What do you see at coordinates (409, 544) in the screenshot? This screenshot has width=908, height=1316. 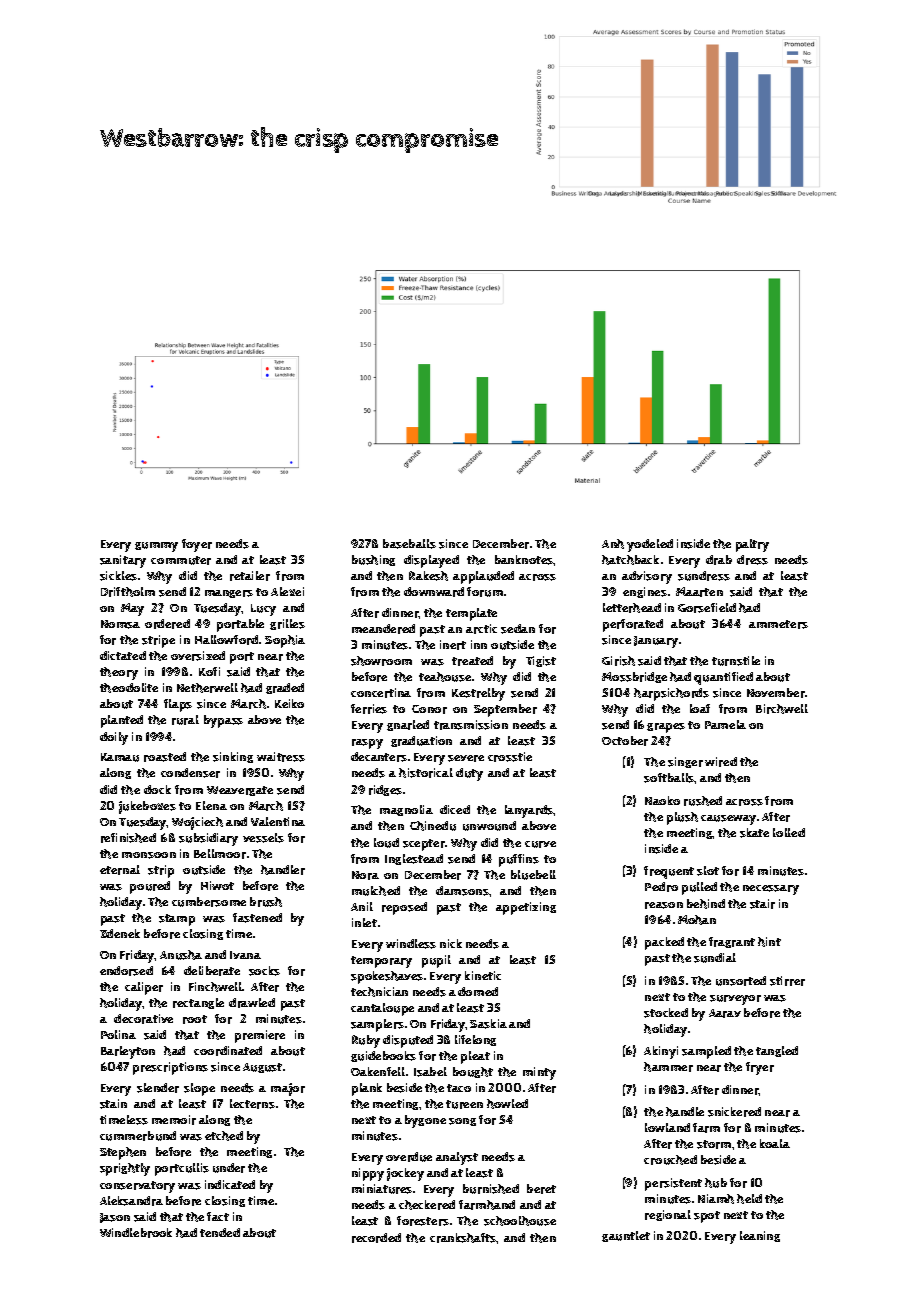 I see `baseballs` at bounding box center [409, 544].
